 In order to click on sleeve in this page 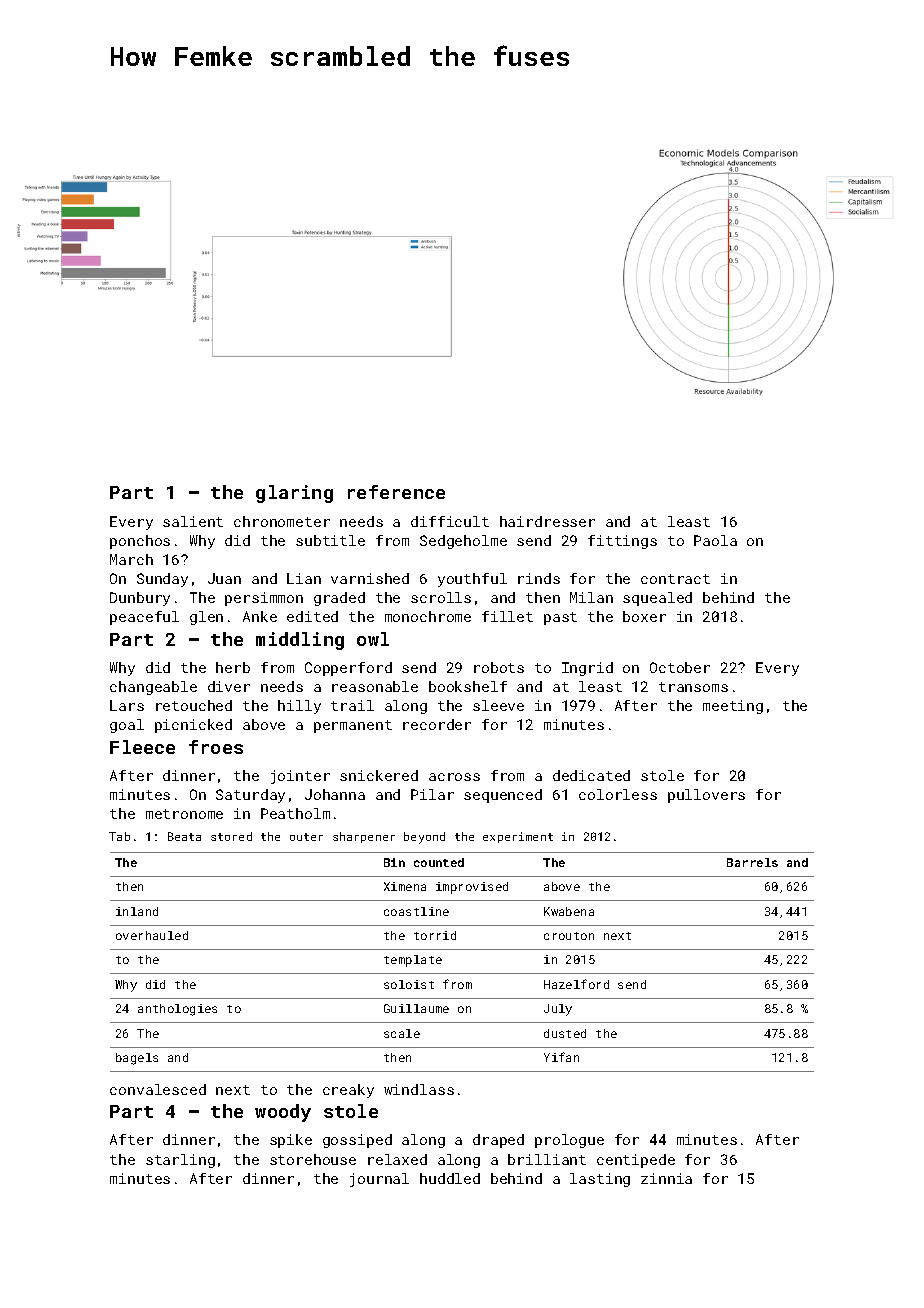, I will do `click(498, 705)`.
